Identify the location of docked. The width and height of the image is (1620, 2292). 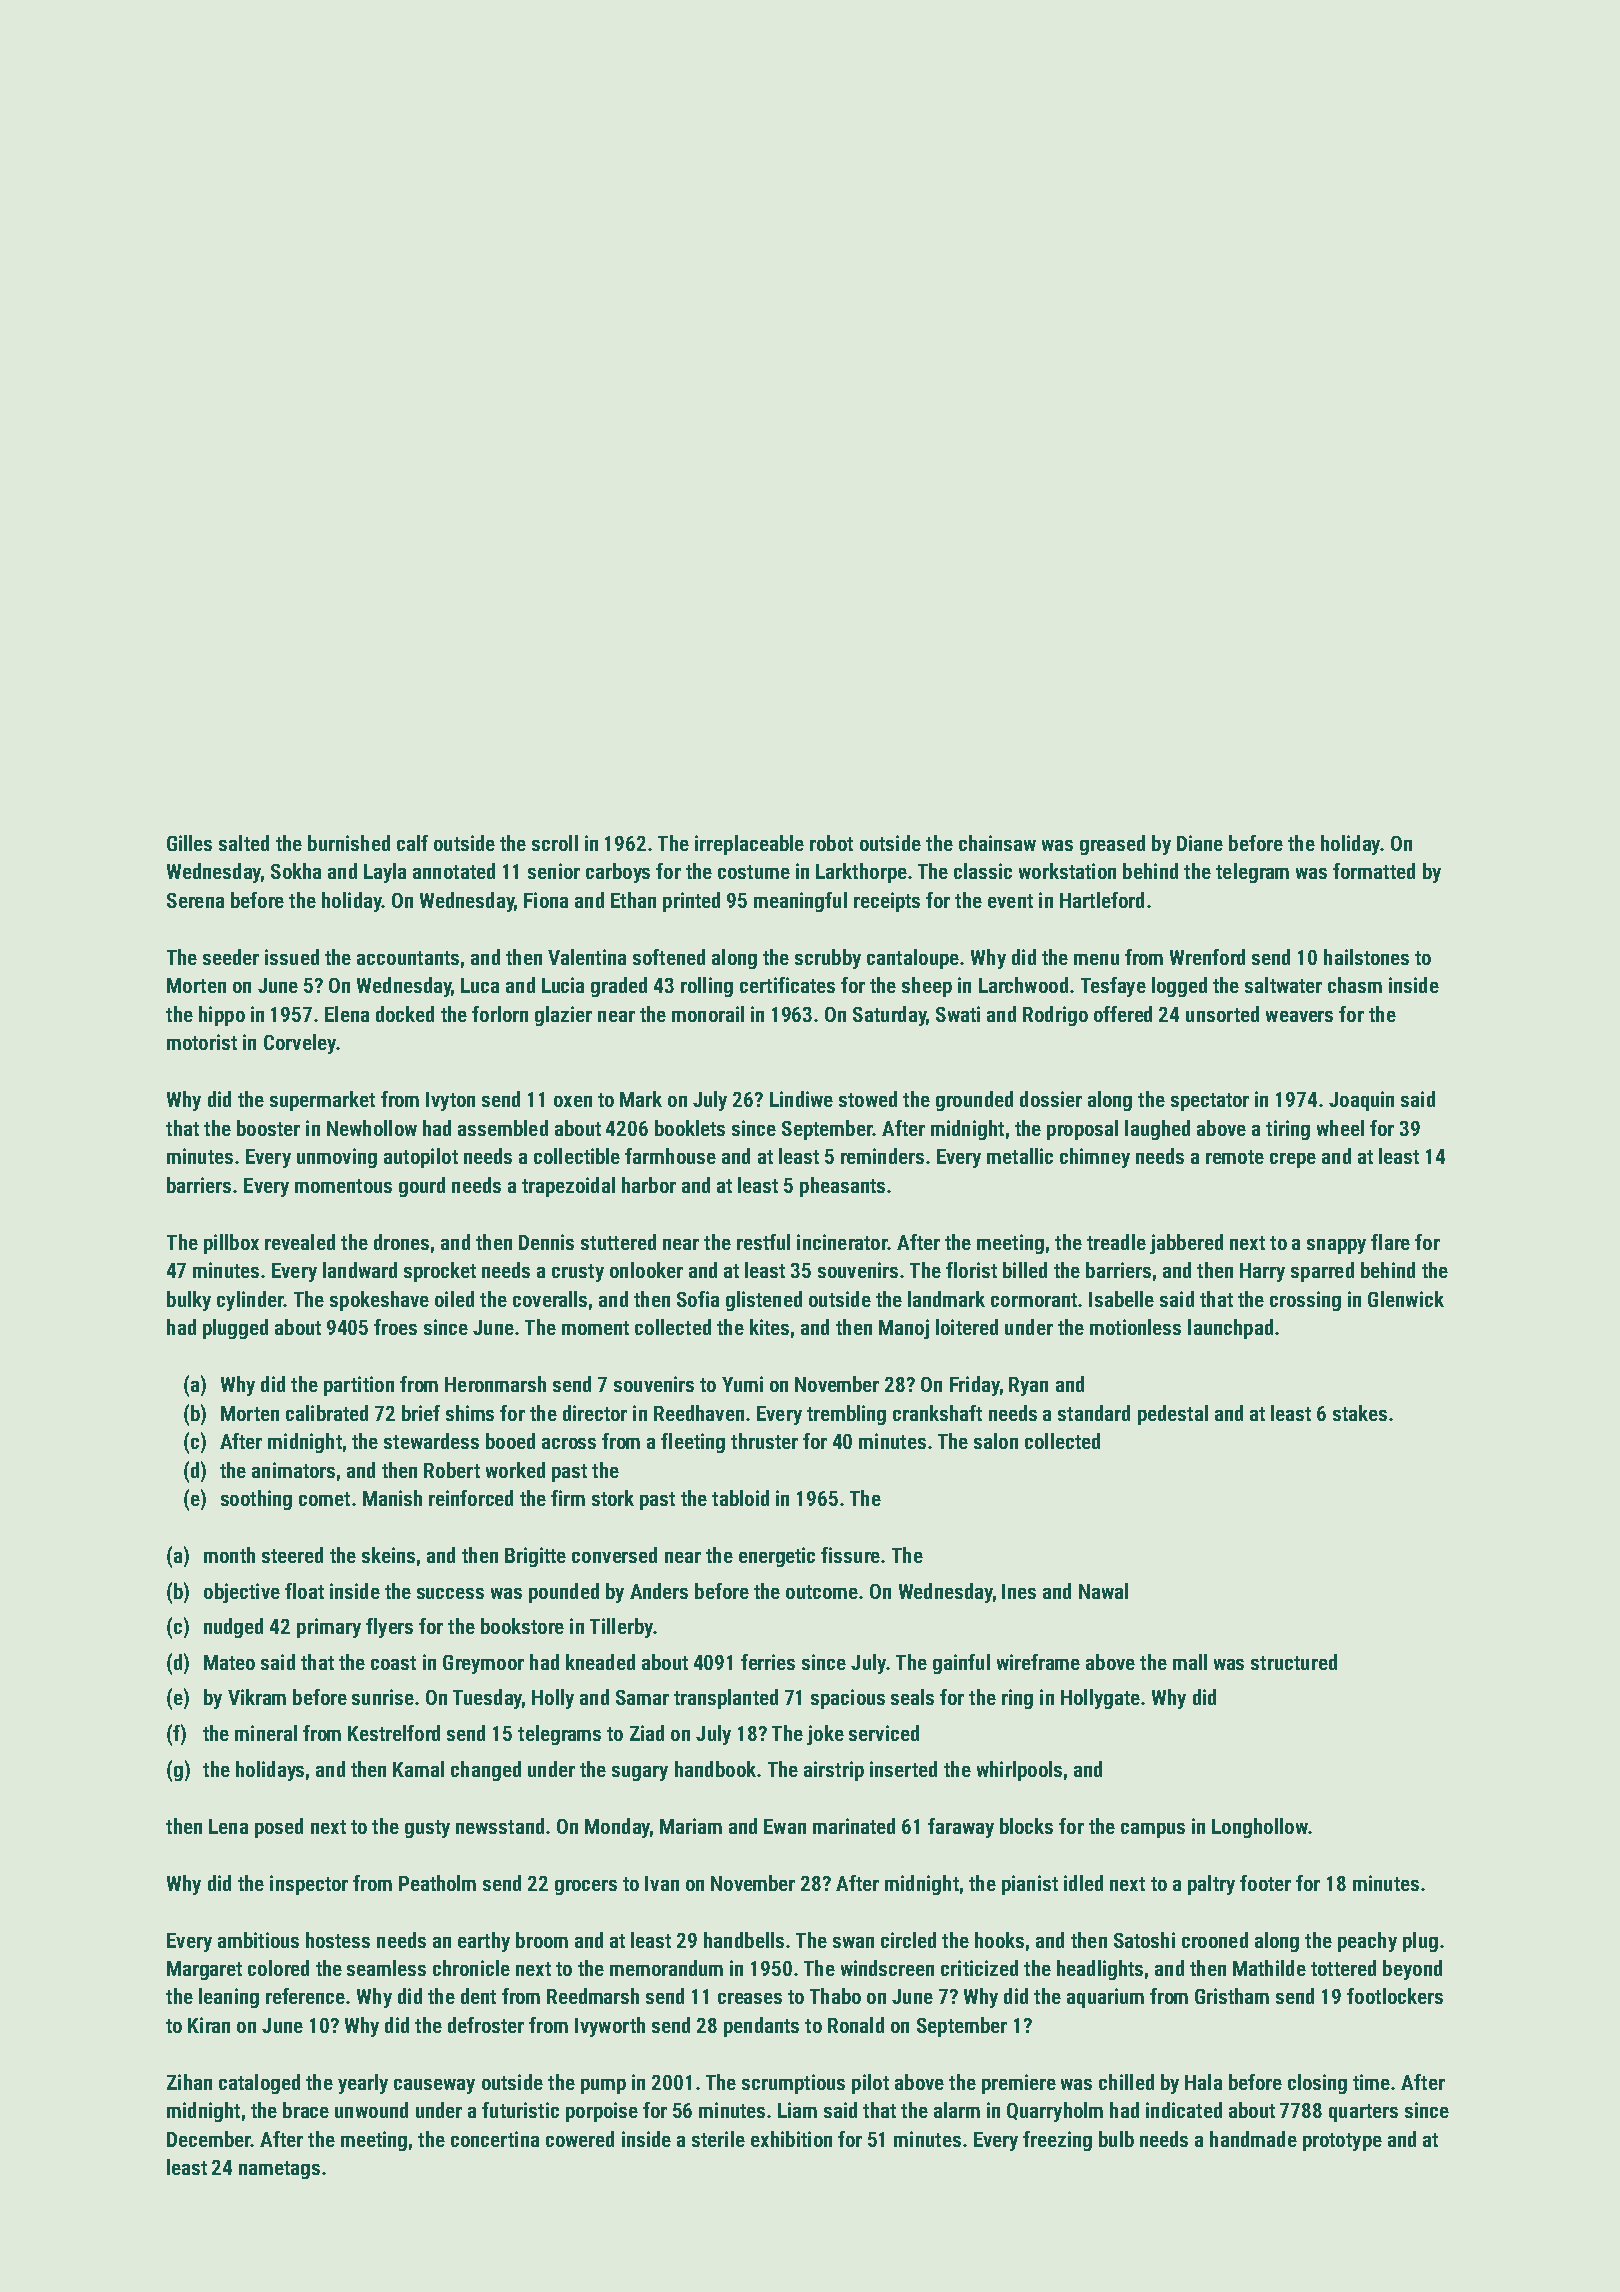
(405, 1014).
